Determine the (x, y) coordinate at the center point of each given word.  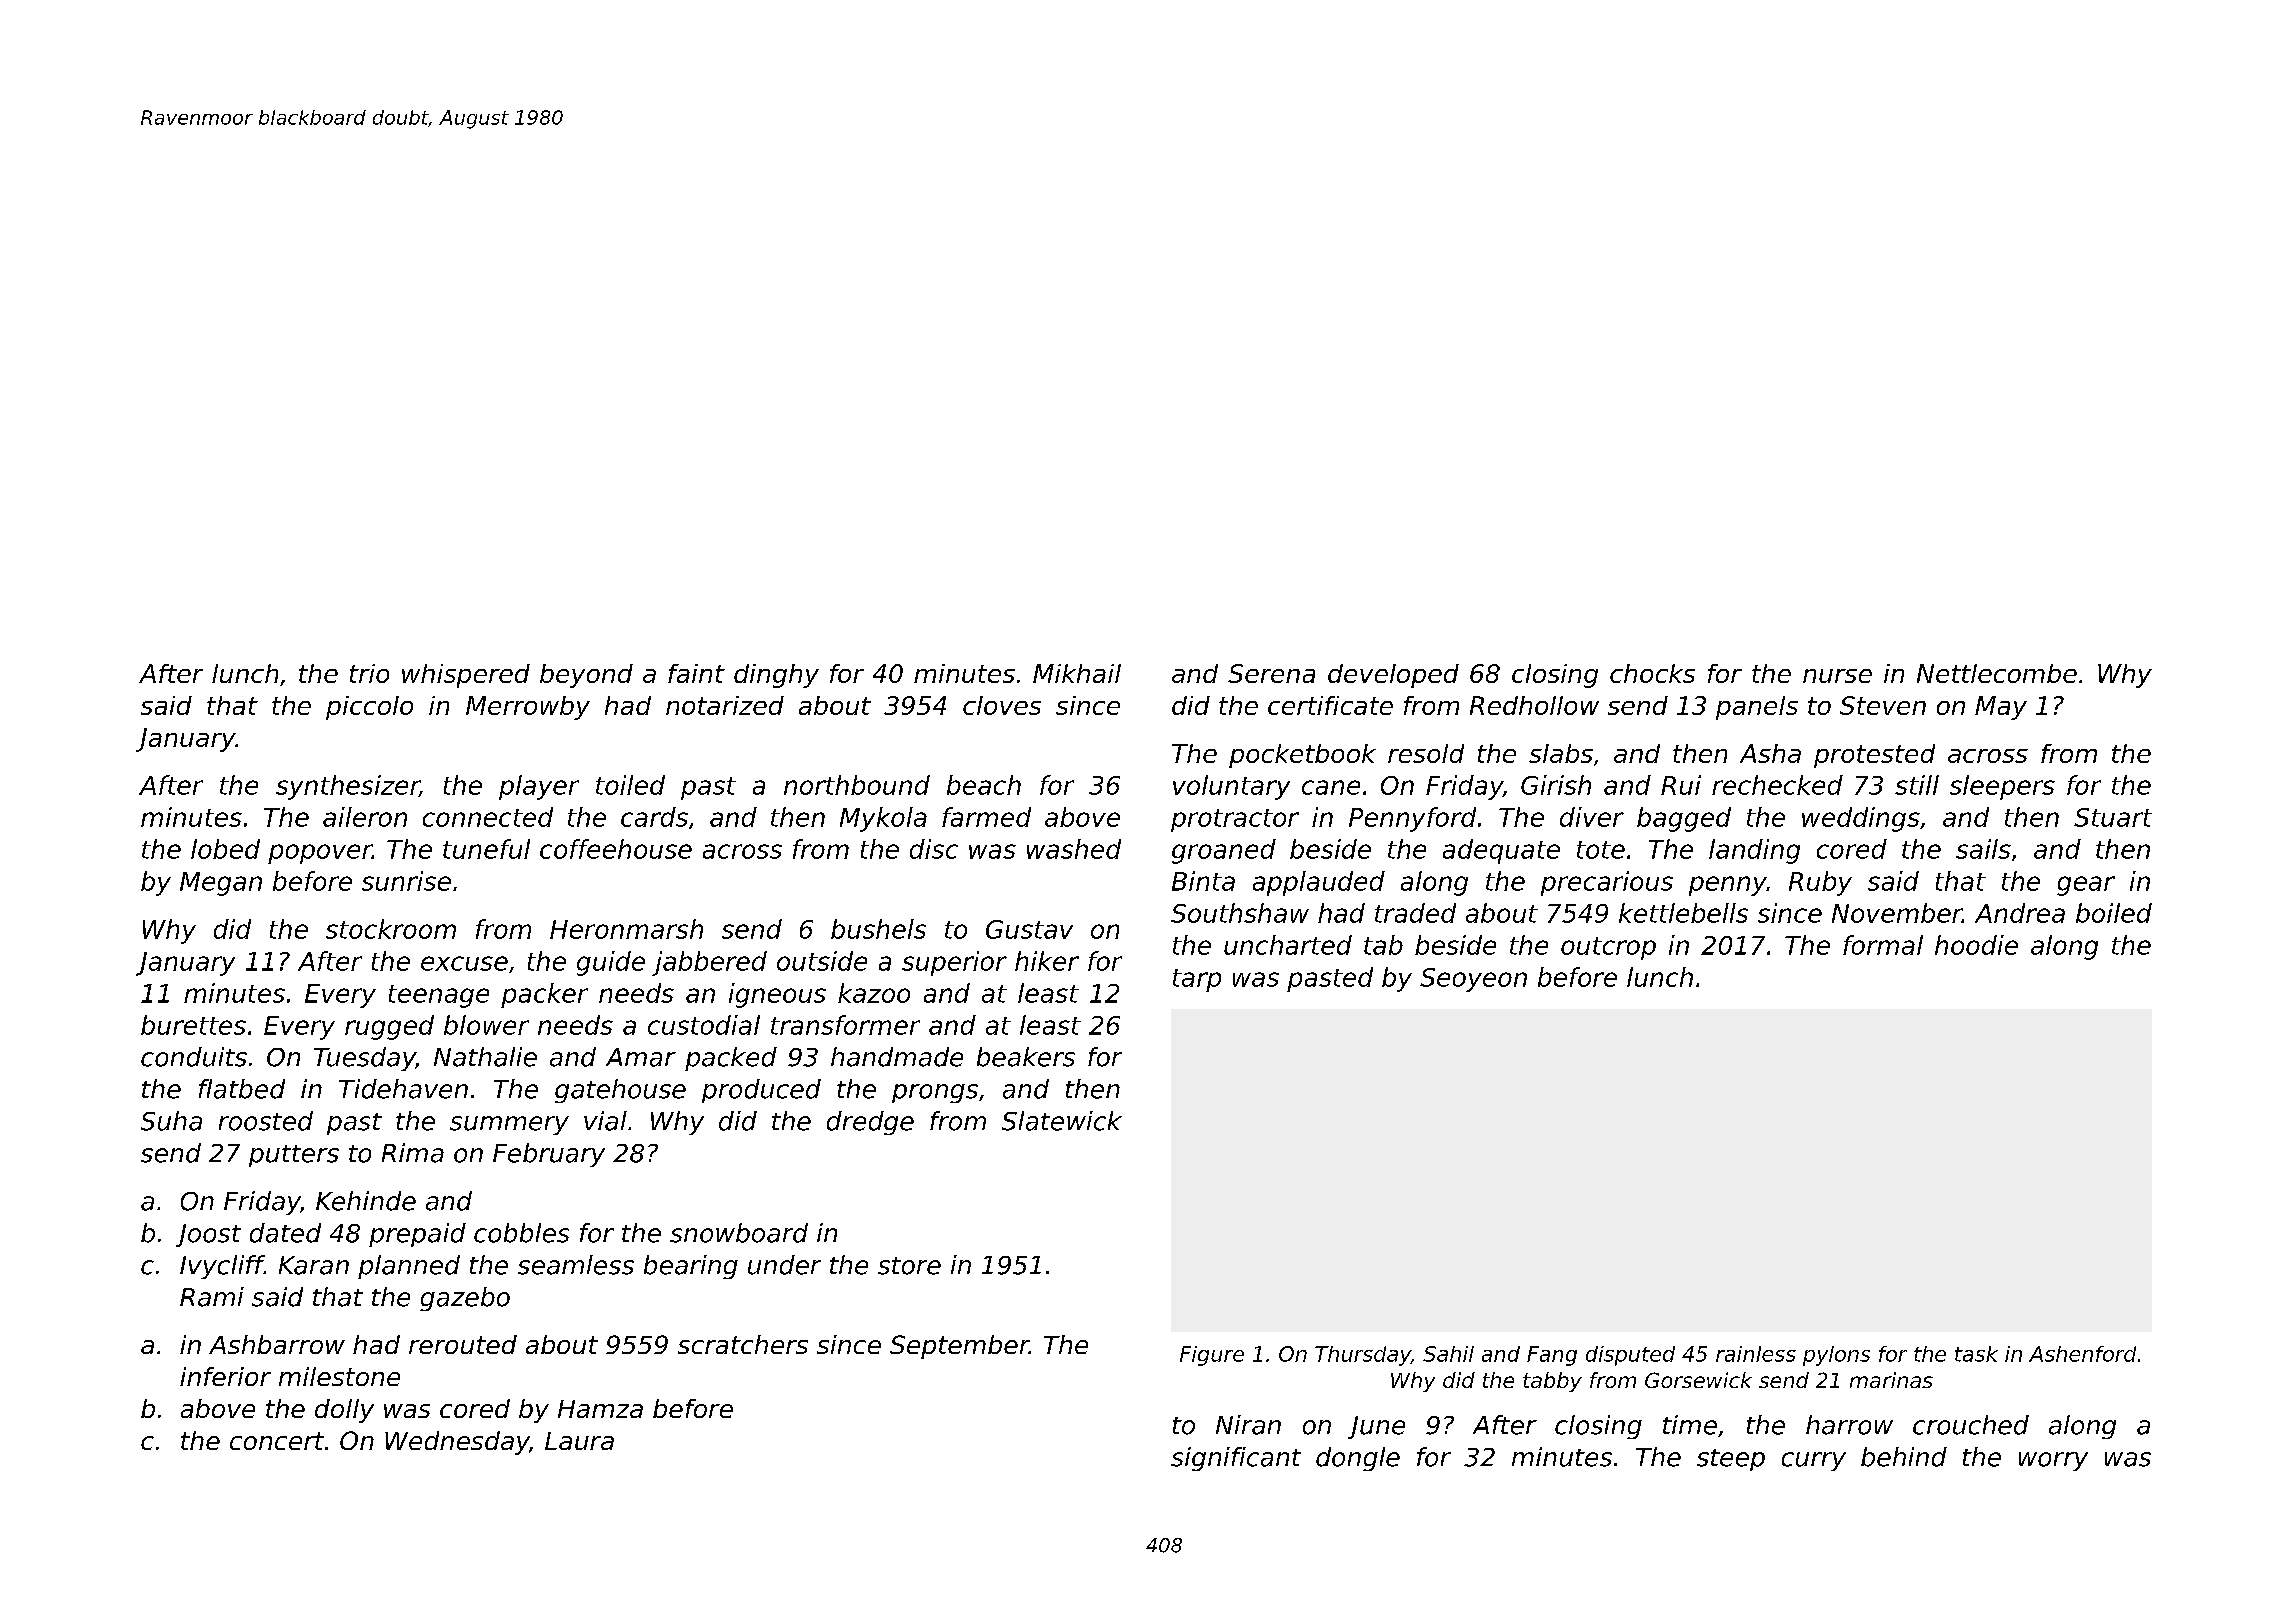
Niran (1248, 1425)
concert (277, 1441)
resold (1426, 753)
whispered (466, 676)
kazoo (874, 993)
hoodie (1976, 945)
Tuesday (364, 1059)
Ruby (1820, 883)
